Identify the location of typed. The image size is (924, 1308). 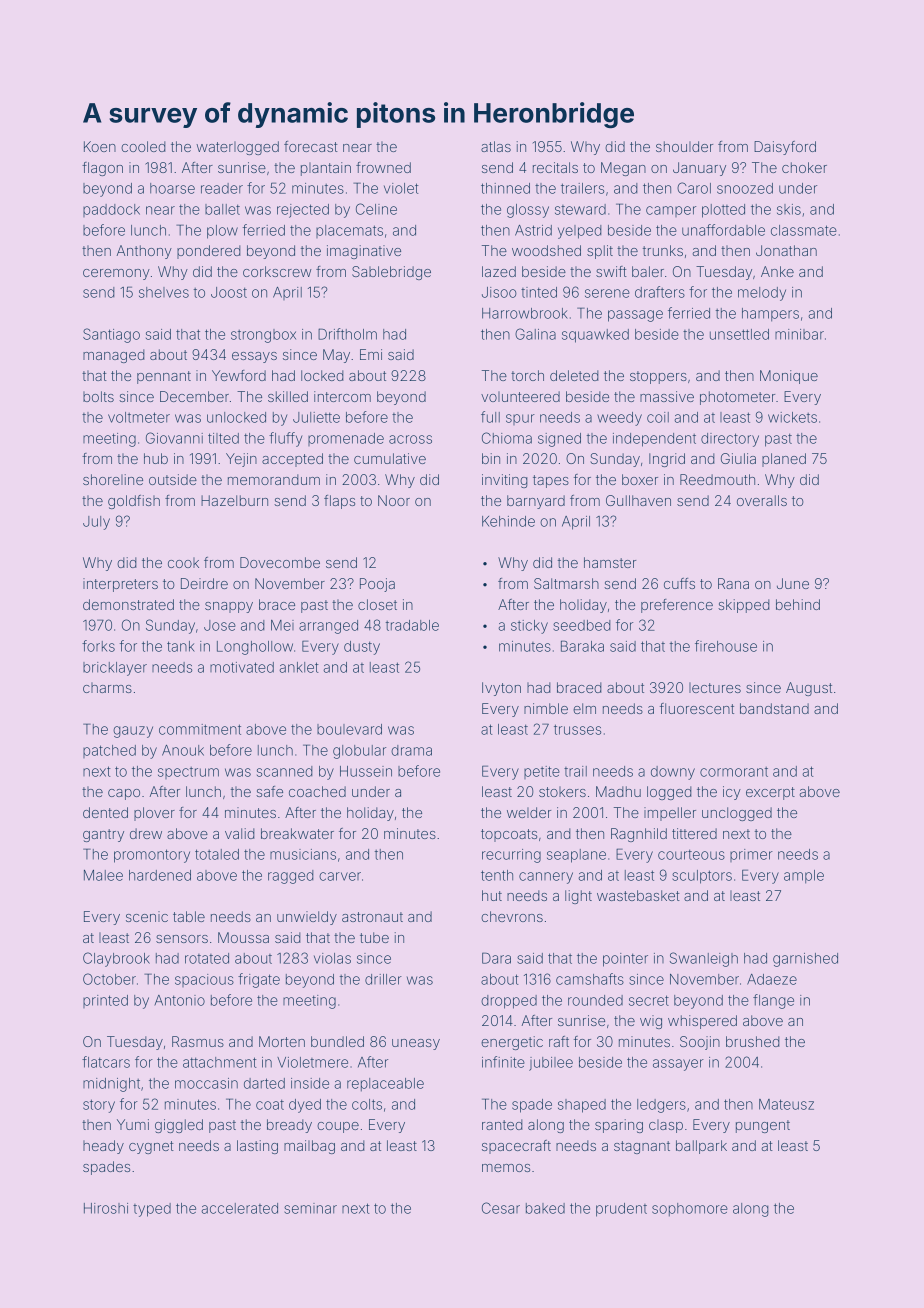
(152, 1210).
